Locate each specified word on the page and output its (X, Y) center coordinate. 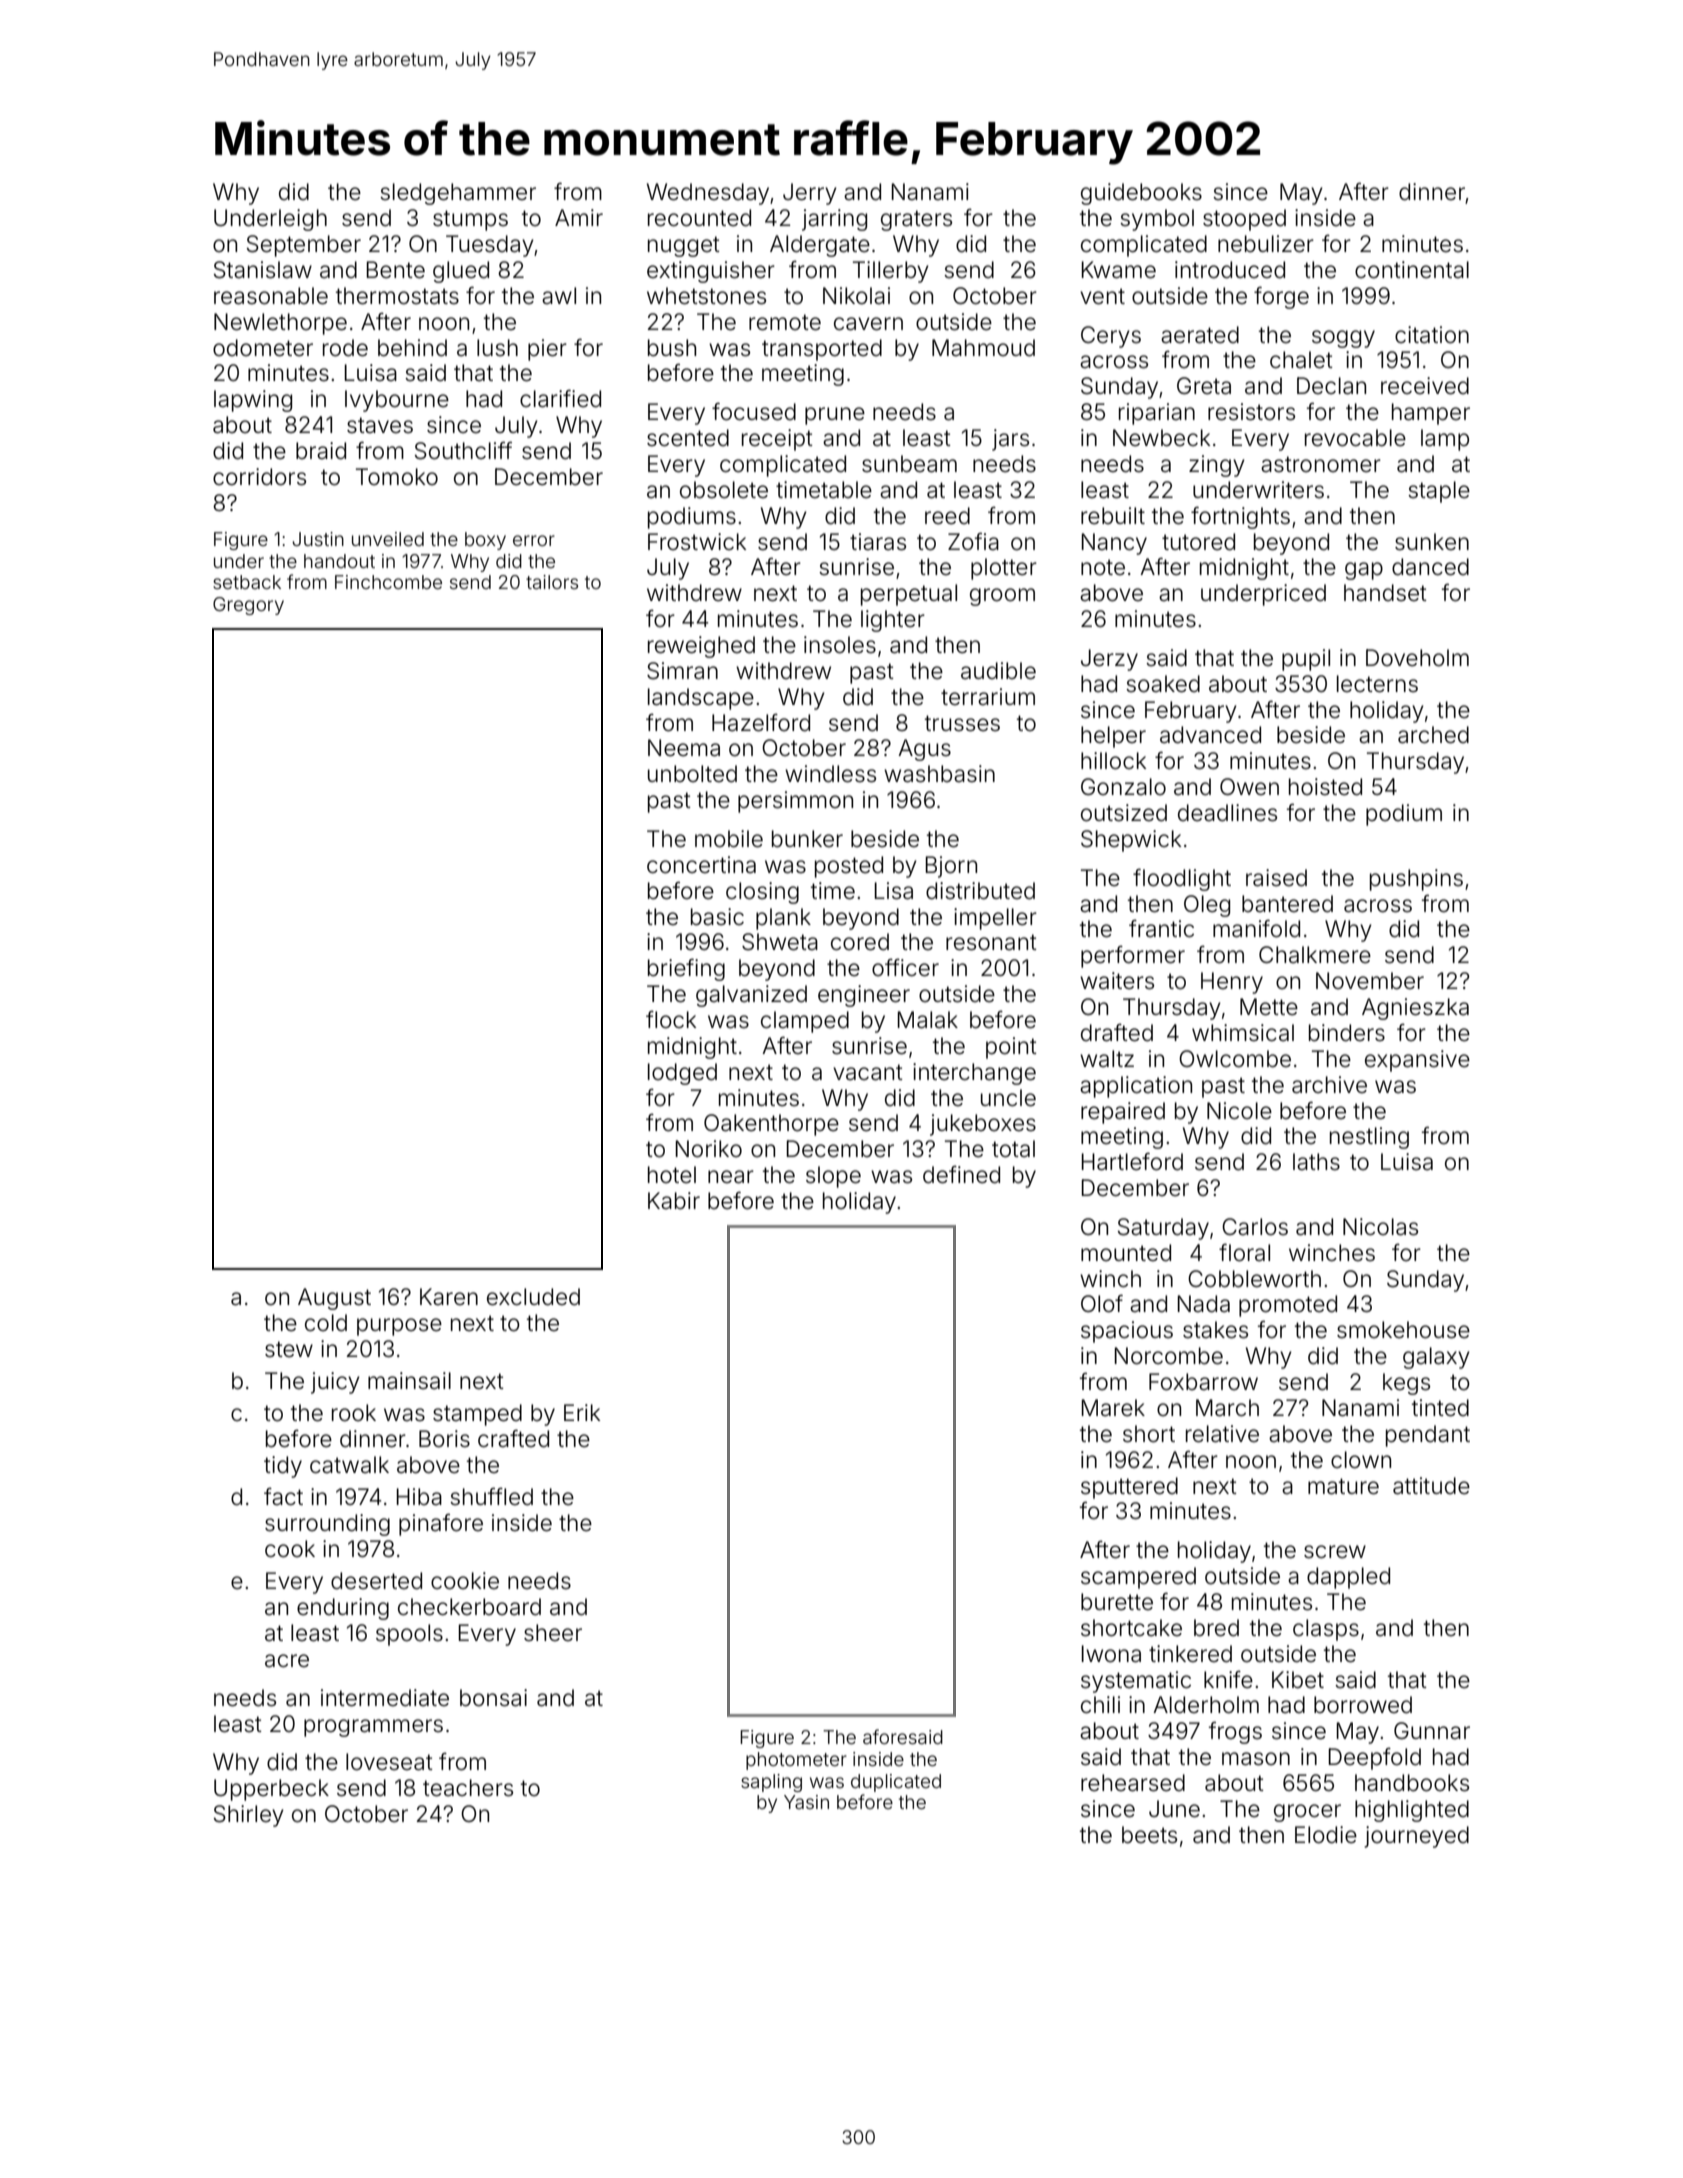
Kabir (674, 1201)
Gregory (248, 606)
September (304, 246)
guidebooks (1141, 194)
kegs (1406, 1384)
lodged (682, 1074)
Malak (928, 1020)
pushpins (1416, 880)
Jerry (810, 194)
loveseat (389, 1762)
